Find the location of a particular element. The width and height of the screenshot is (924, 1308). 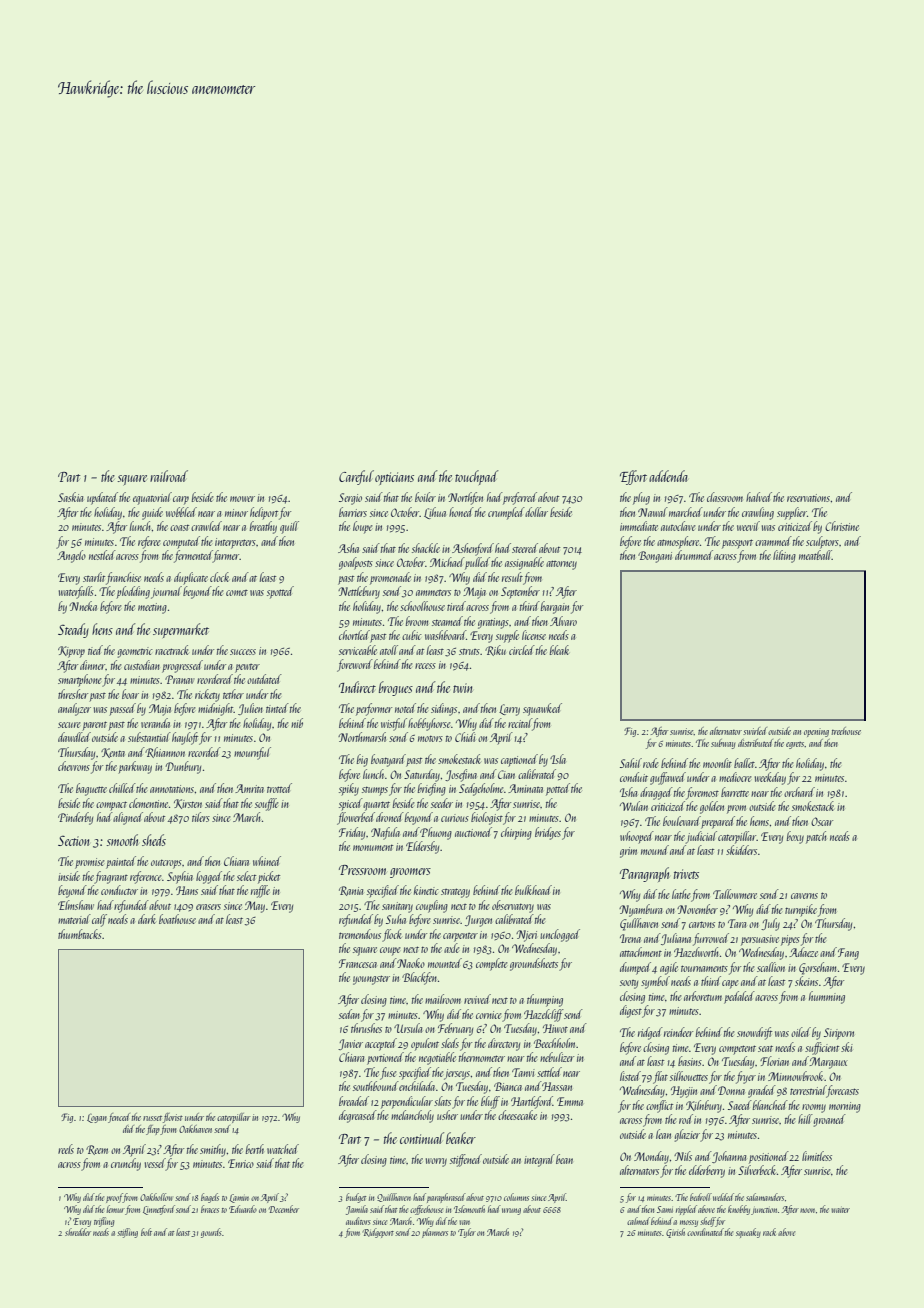

stifling is located at coordinates (127, 1233).
